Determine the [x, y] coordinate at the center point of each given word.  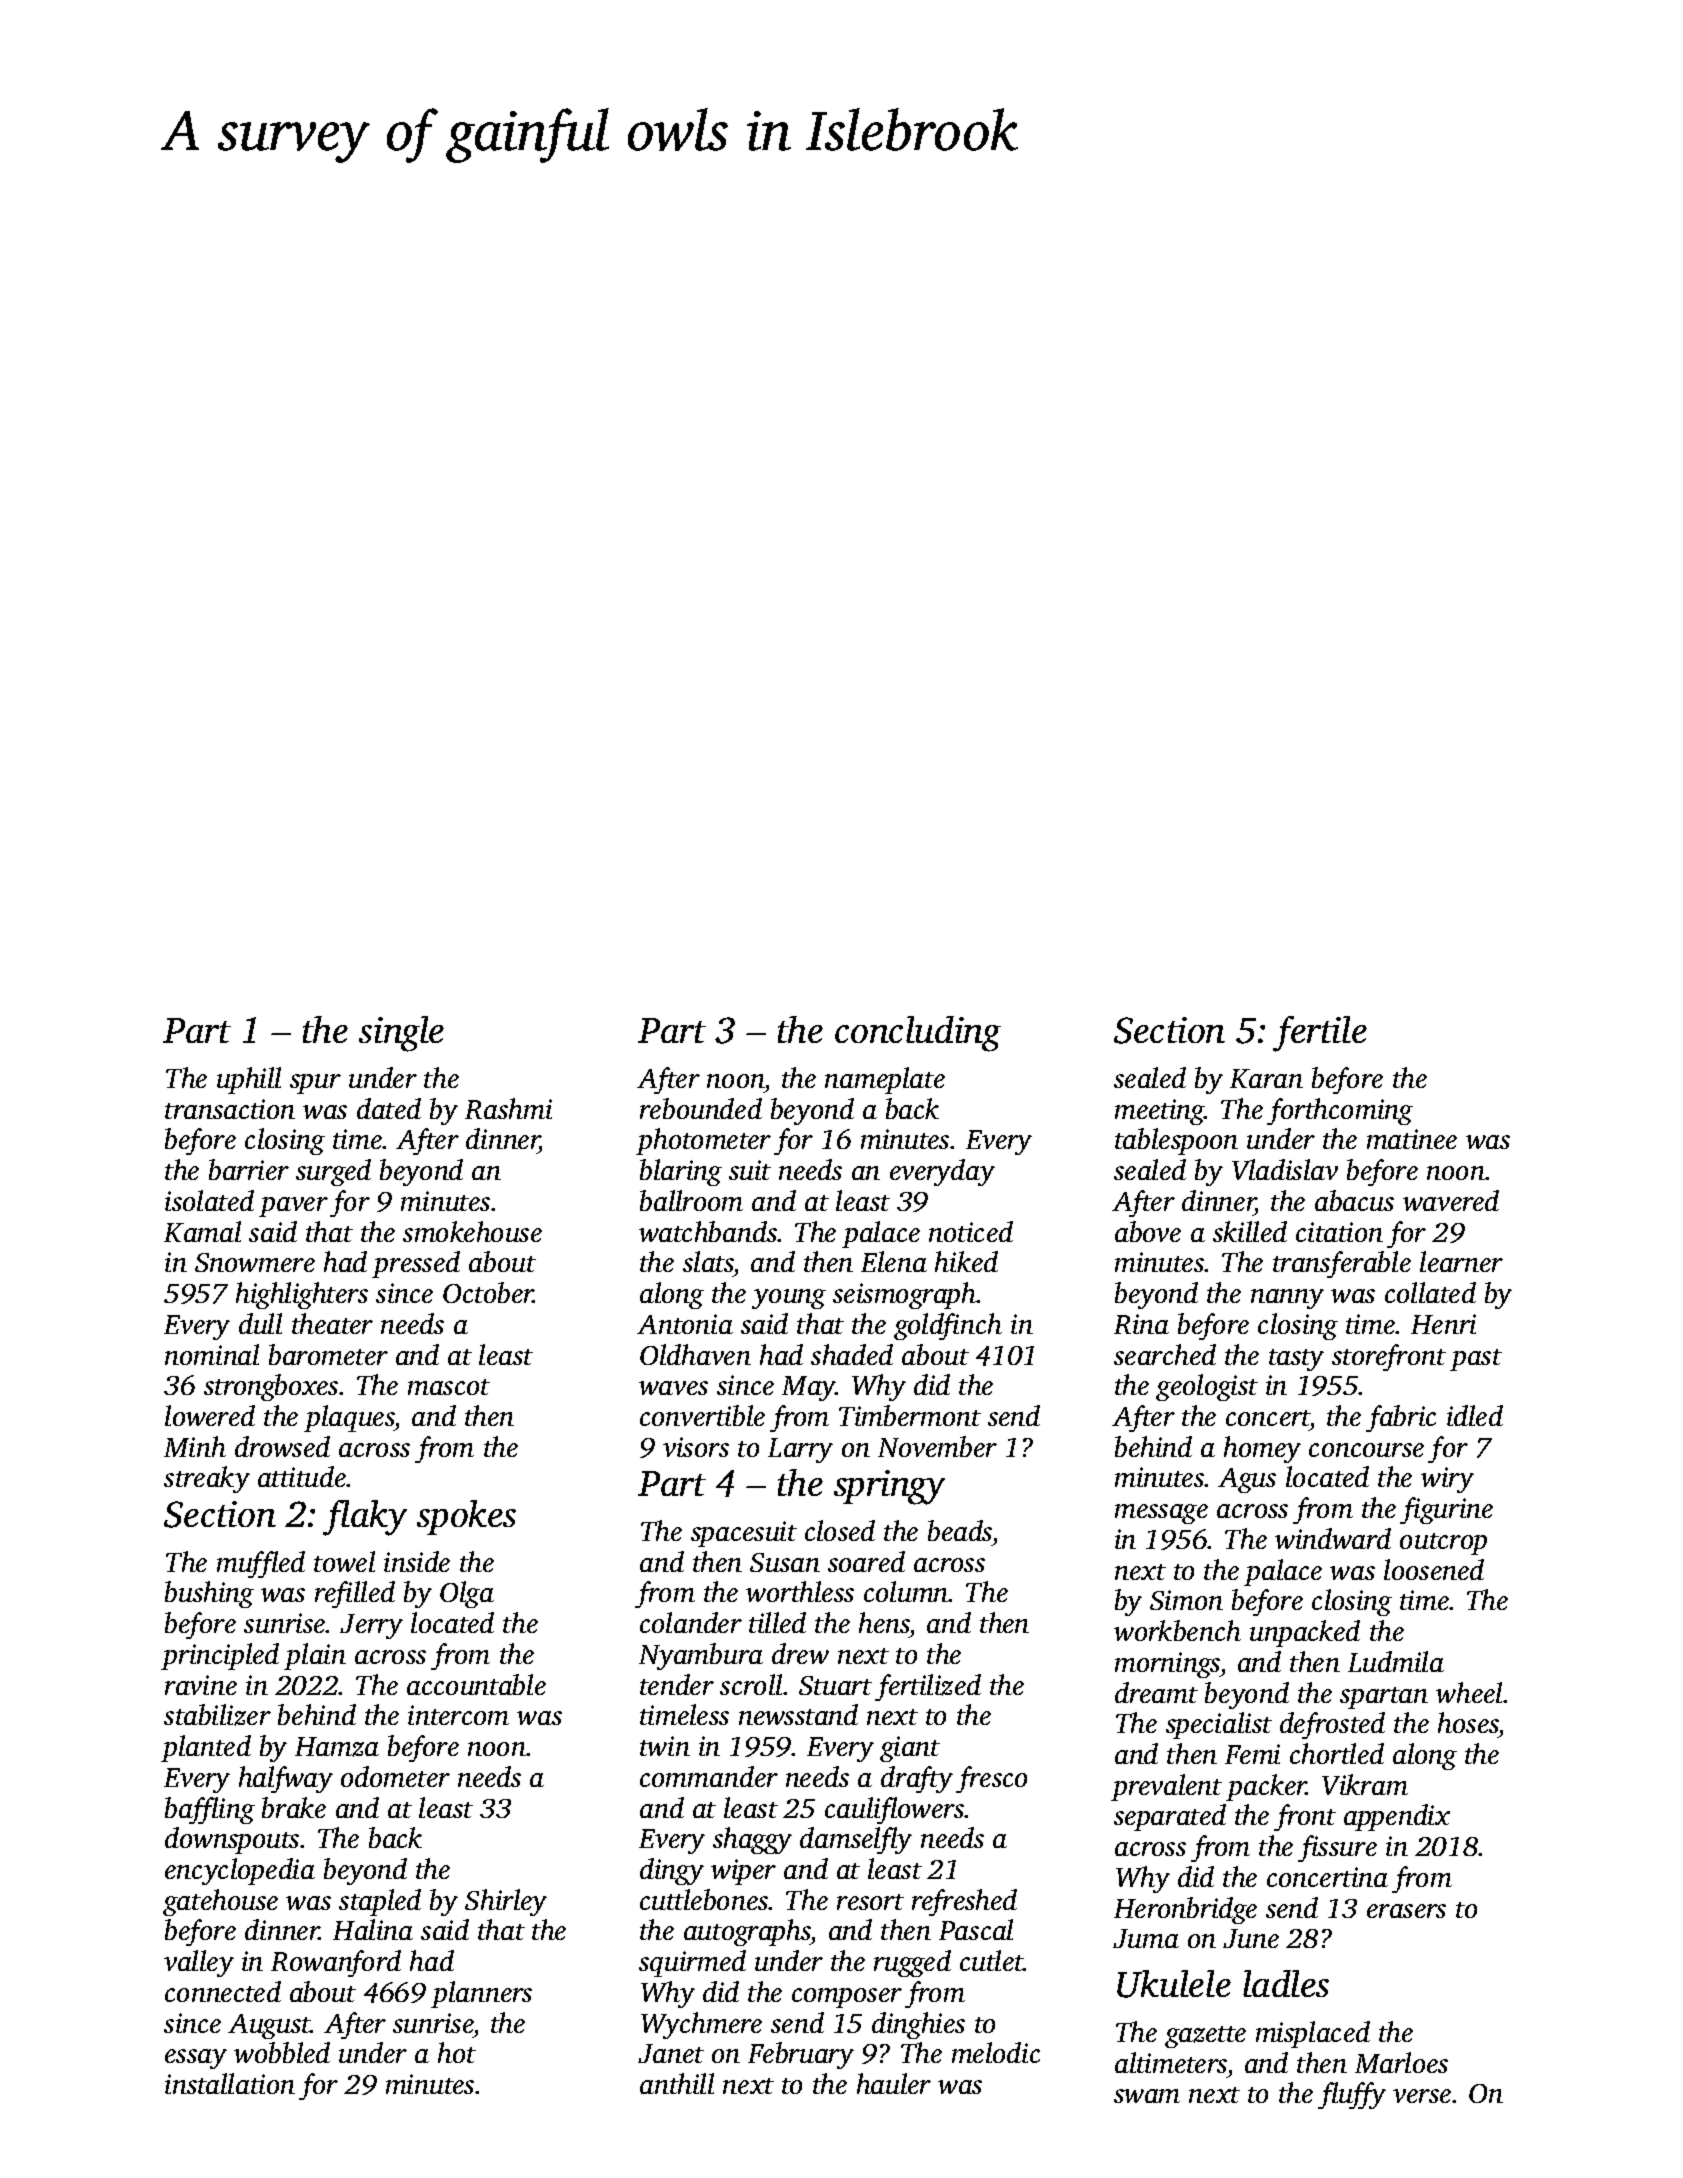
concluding [918, 1034]
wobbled [282, 2052]
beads [960, 1530]
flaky [365, 1518]
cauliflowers [894, 1810]
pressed [416, 1264]
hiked [966, 1261]
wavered [1451, 1200]
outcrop [1443, 1544]
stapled [380, 1902]
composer [847, 1998]
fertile [1320, 1034]
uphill [249, 1080]
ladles [1286, 1983]
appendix [1397, 1817]
